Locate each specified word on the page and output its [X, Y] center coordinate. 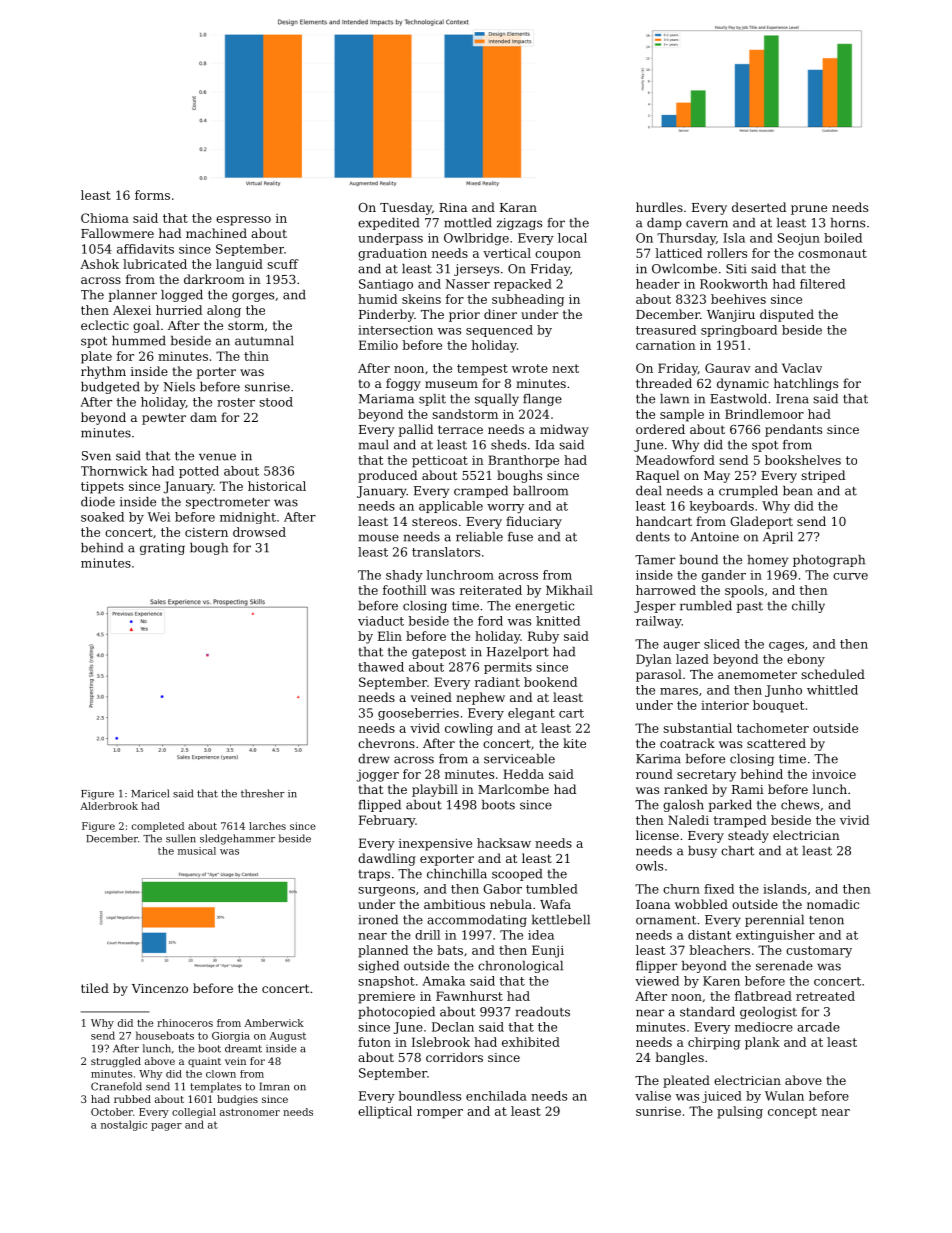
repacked [523, 285]
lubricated [155, 264]
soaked [102, 517]
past [749, 607]
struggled [116, 1062]
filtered [822, 284]
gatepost [439, 653]
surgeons [386, 891]
